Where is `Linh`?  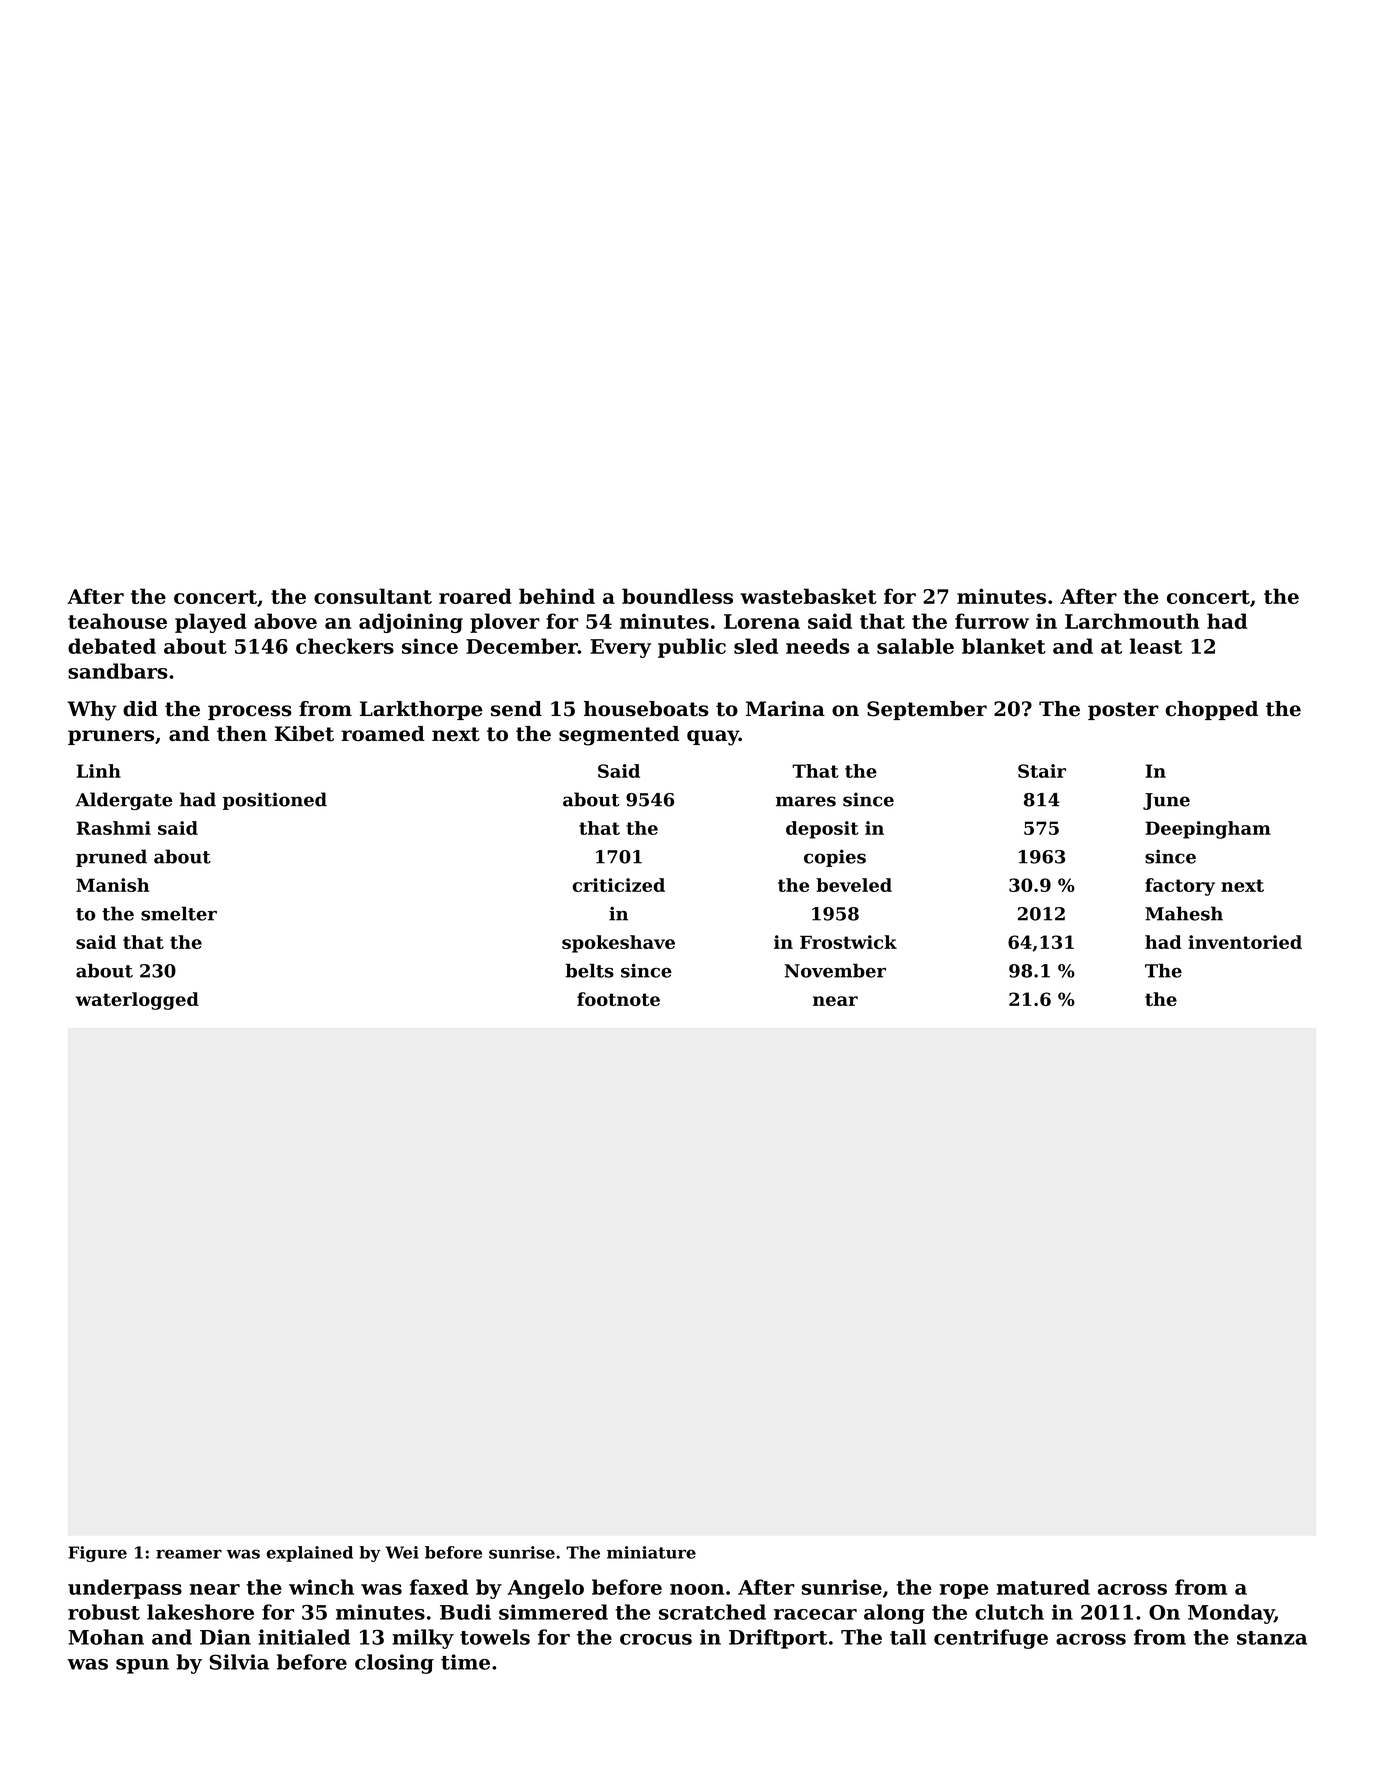 Linh is located at coordinates (98, 771).
